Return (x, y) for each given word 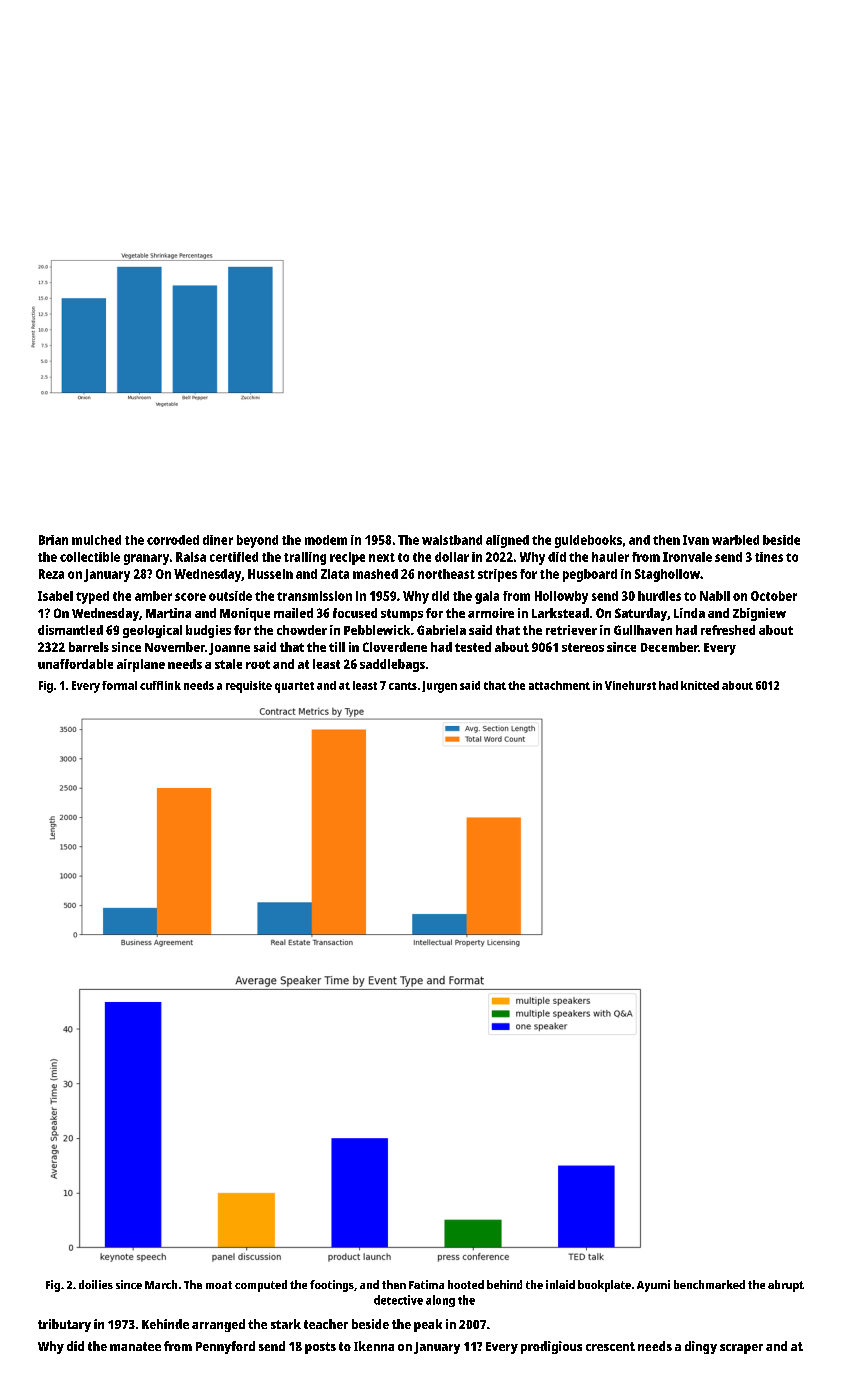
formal (119, 685)
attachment (559, 685)
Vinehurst (630, 685)
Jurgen (439, 687)
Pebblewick (377, 630)
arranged (218, 1325)
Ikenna (374, 1346)
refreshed (728, 630)
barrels (89, 647)
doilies (96, 1284)
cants (403, 686)
